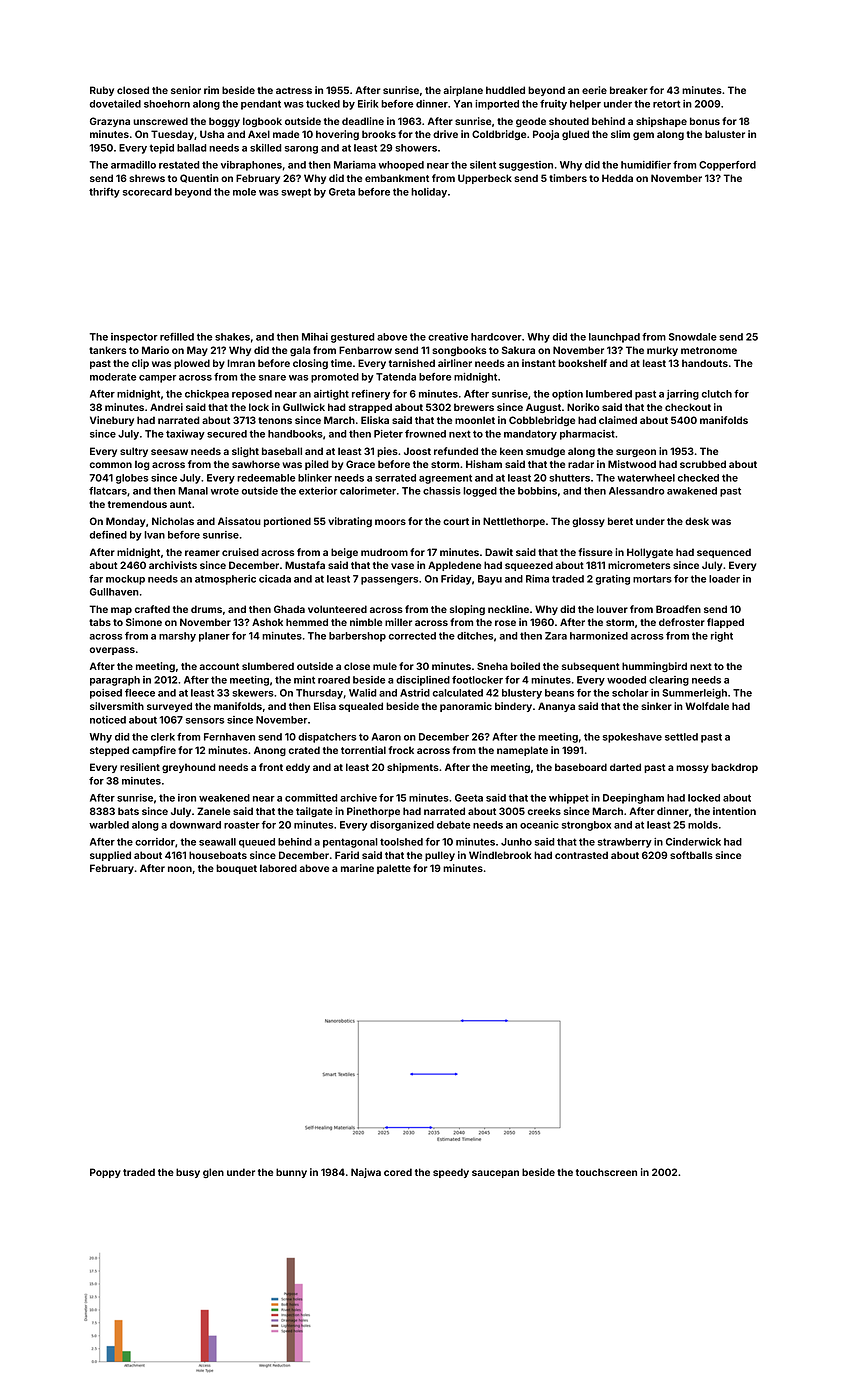 This document has height=1400, width=849. I want to click on poised, so click(106, 694).
